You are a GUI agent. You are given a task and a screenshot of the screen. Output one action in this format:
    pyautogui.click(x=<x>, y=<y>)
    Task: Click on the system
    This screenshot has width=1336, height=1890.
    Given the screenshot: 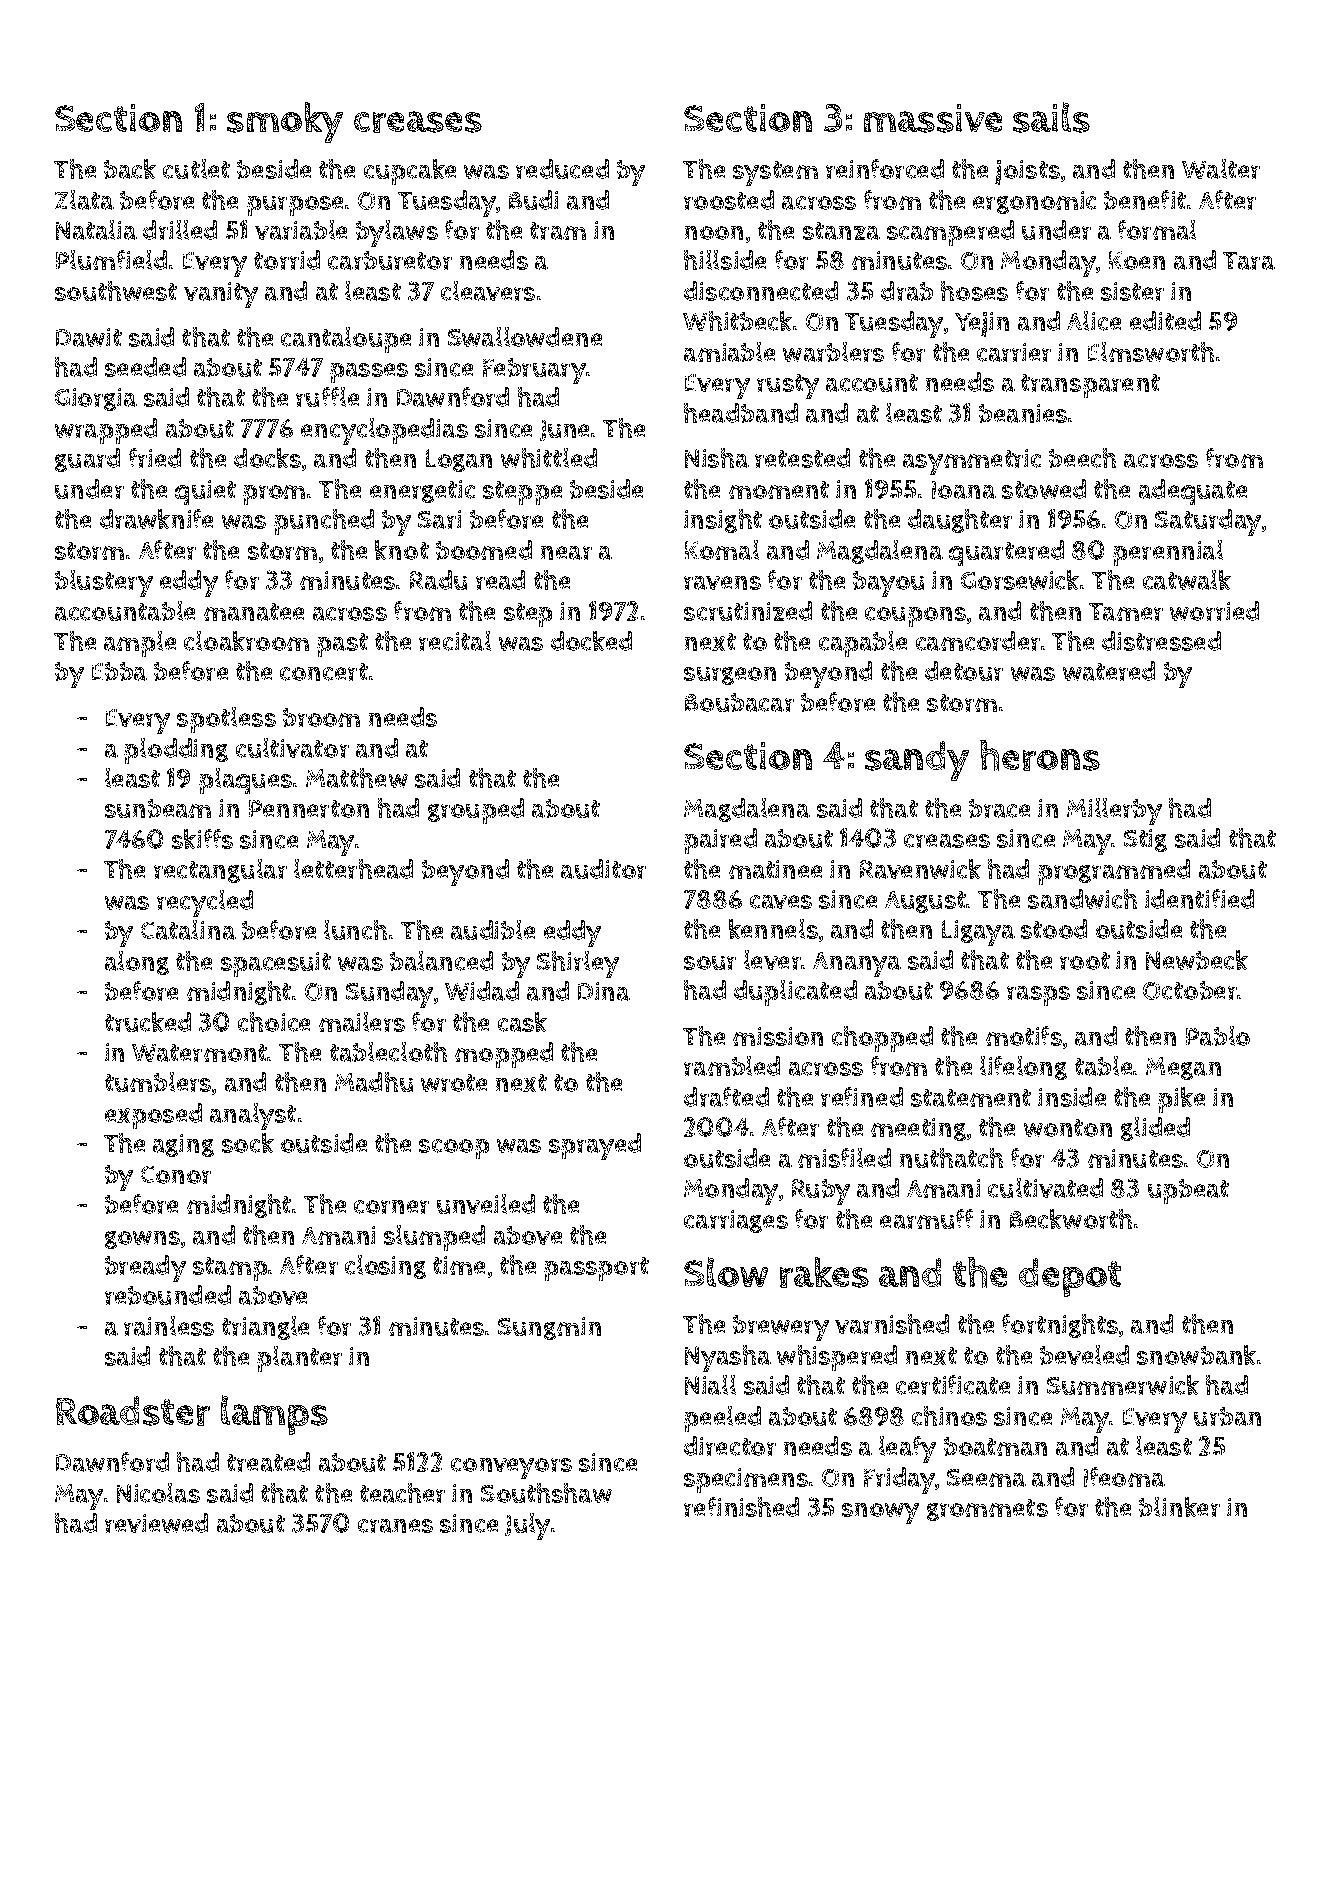 What is the action you would take?
    pyautogui.click(x=775, y=173)
